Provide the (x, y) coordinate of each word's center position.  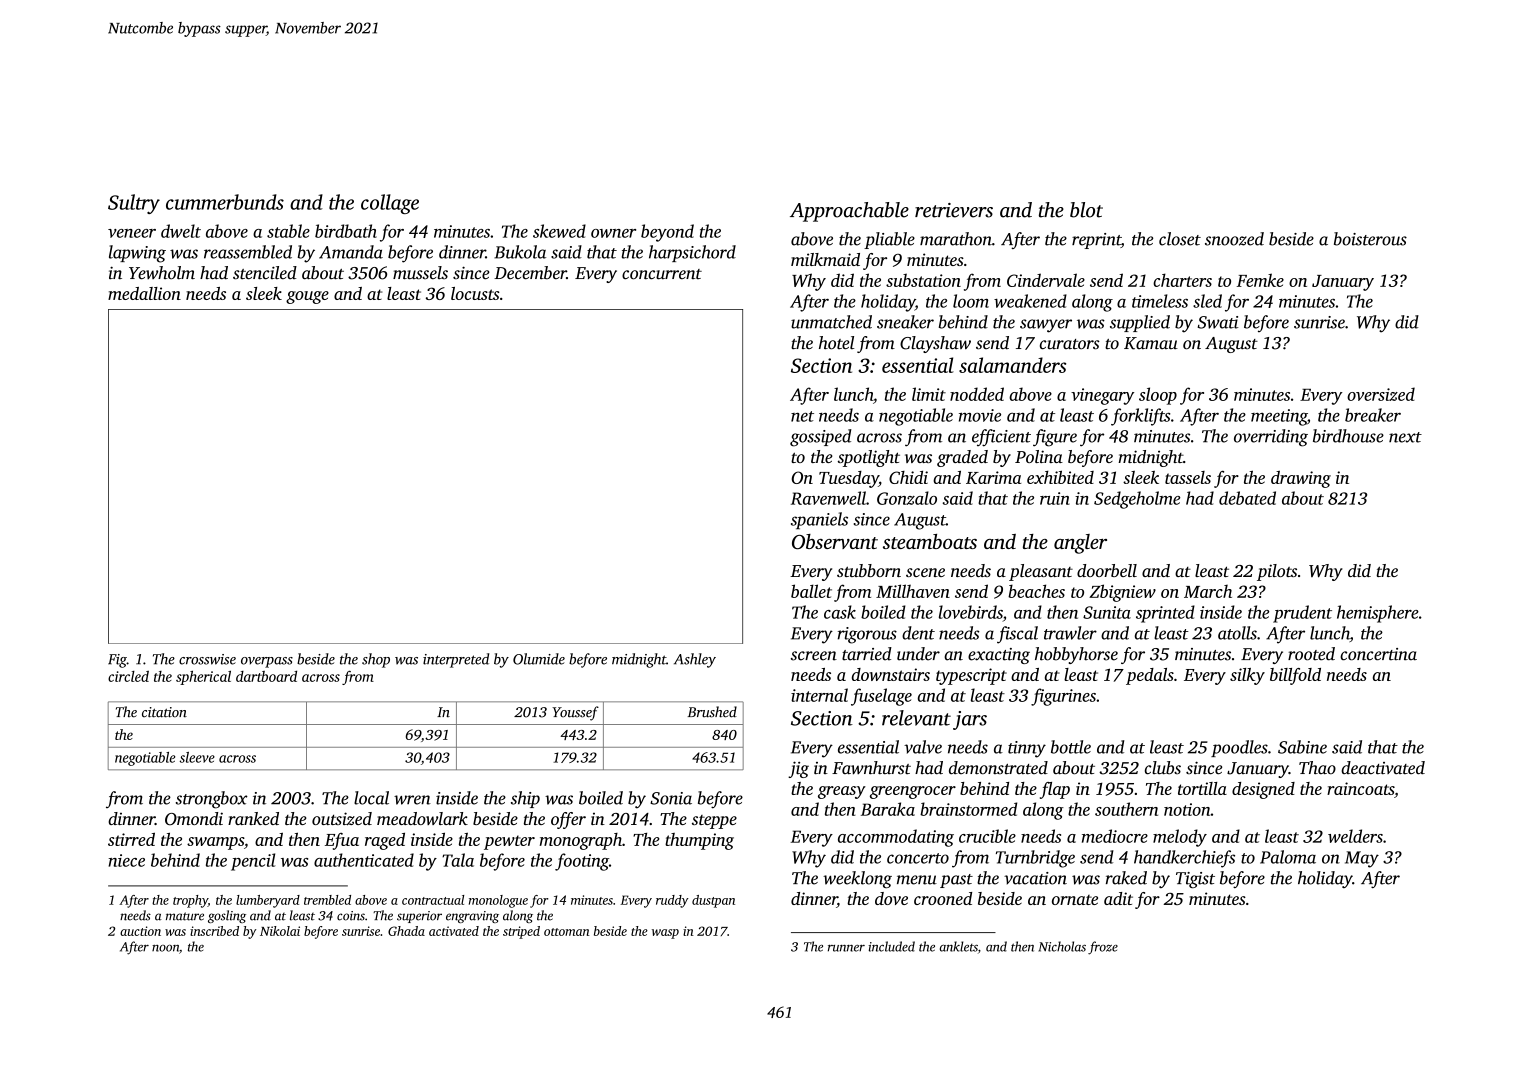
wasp (665, 934)
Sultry (134, 204)
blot (1086, 210)
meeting (1279, 417)
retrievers (954, 210)
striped (521, 932)
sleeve (197, 757)
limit (929, 394)
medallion (144, 293)
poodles (1239, 748)
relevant (916, 718)
